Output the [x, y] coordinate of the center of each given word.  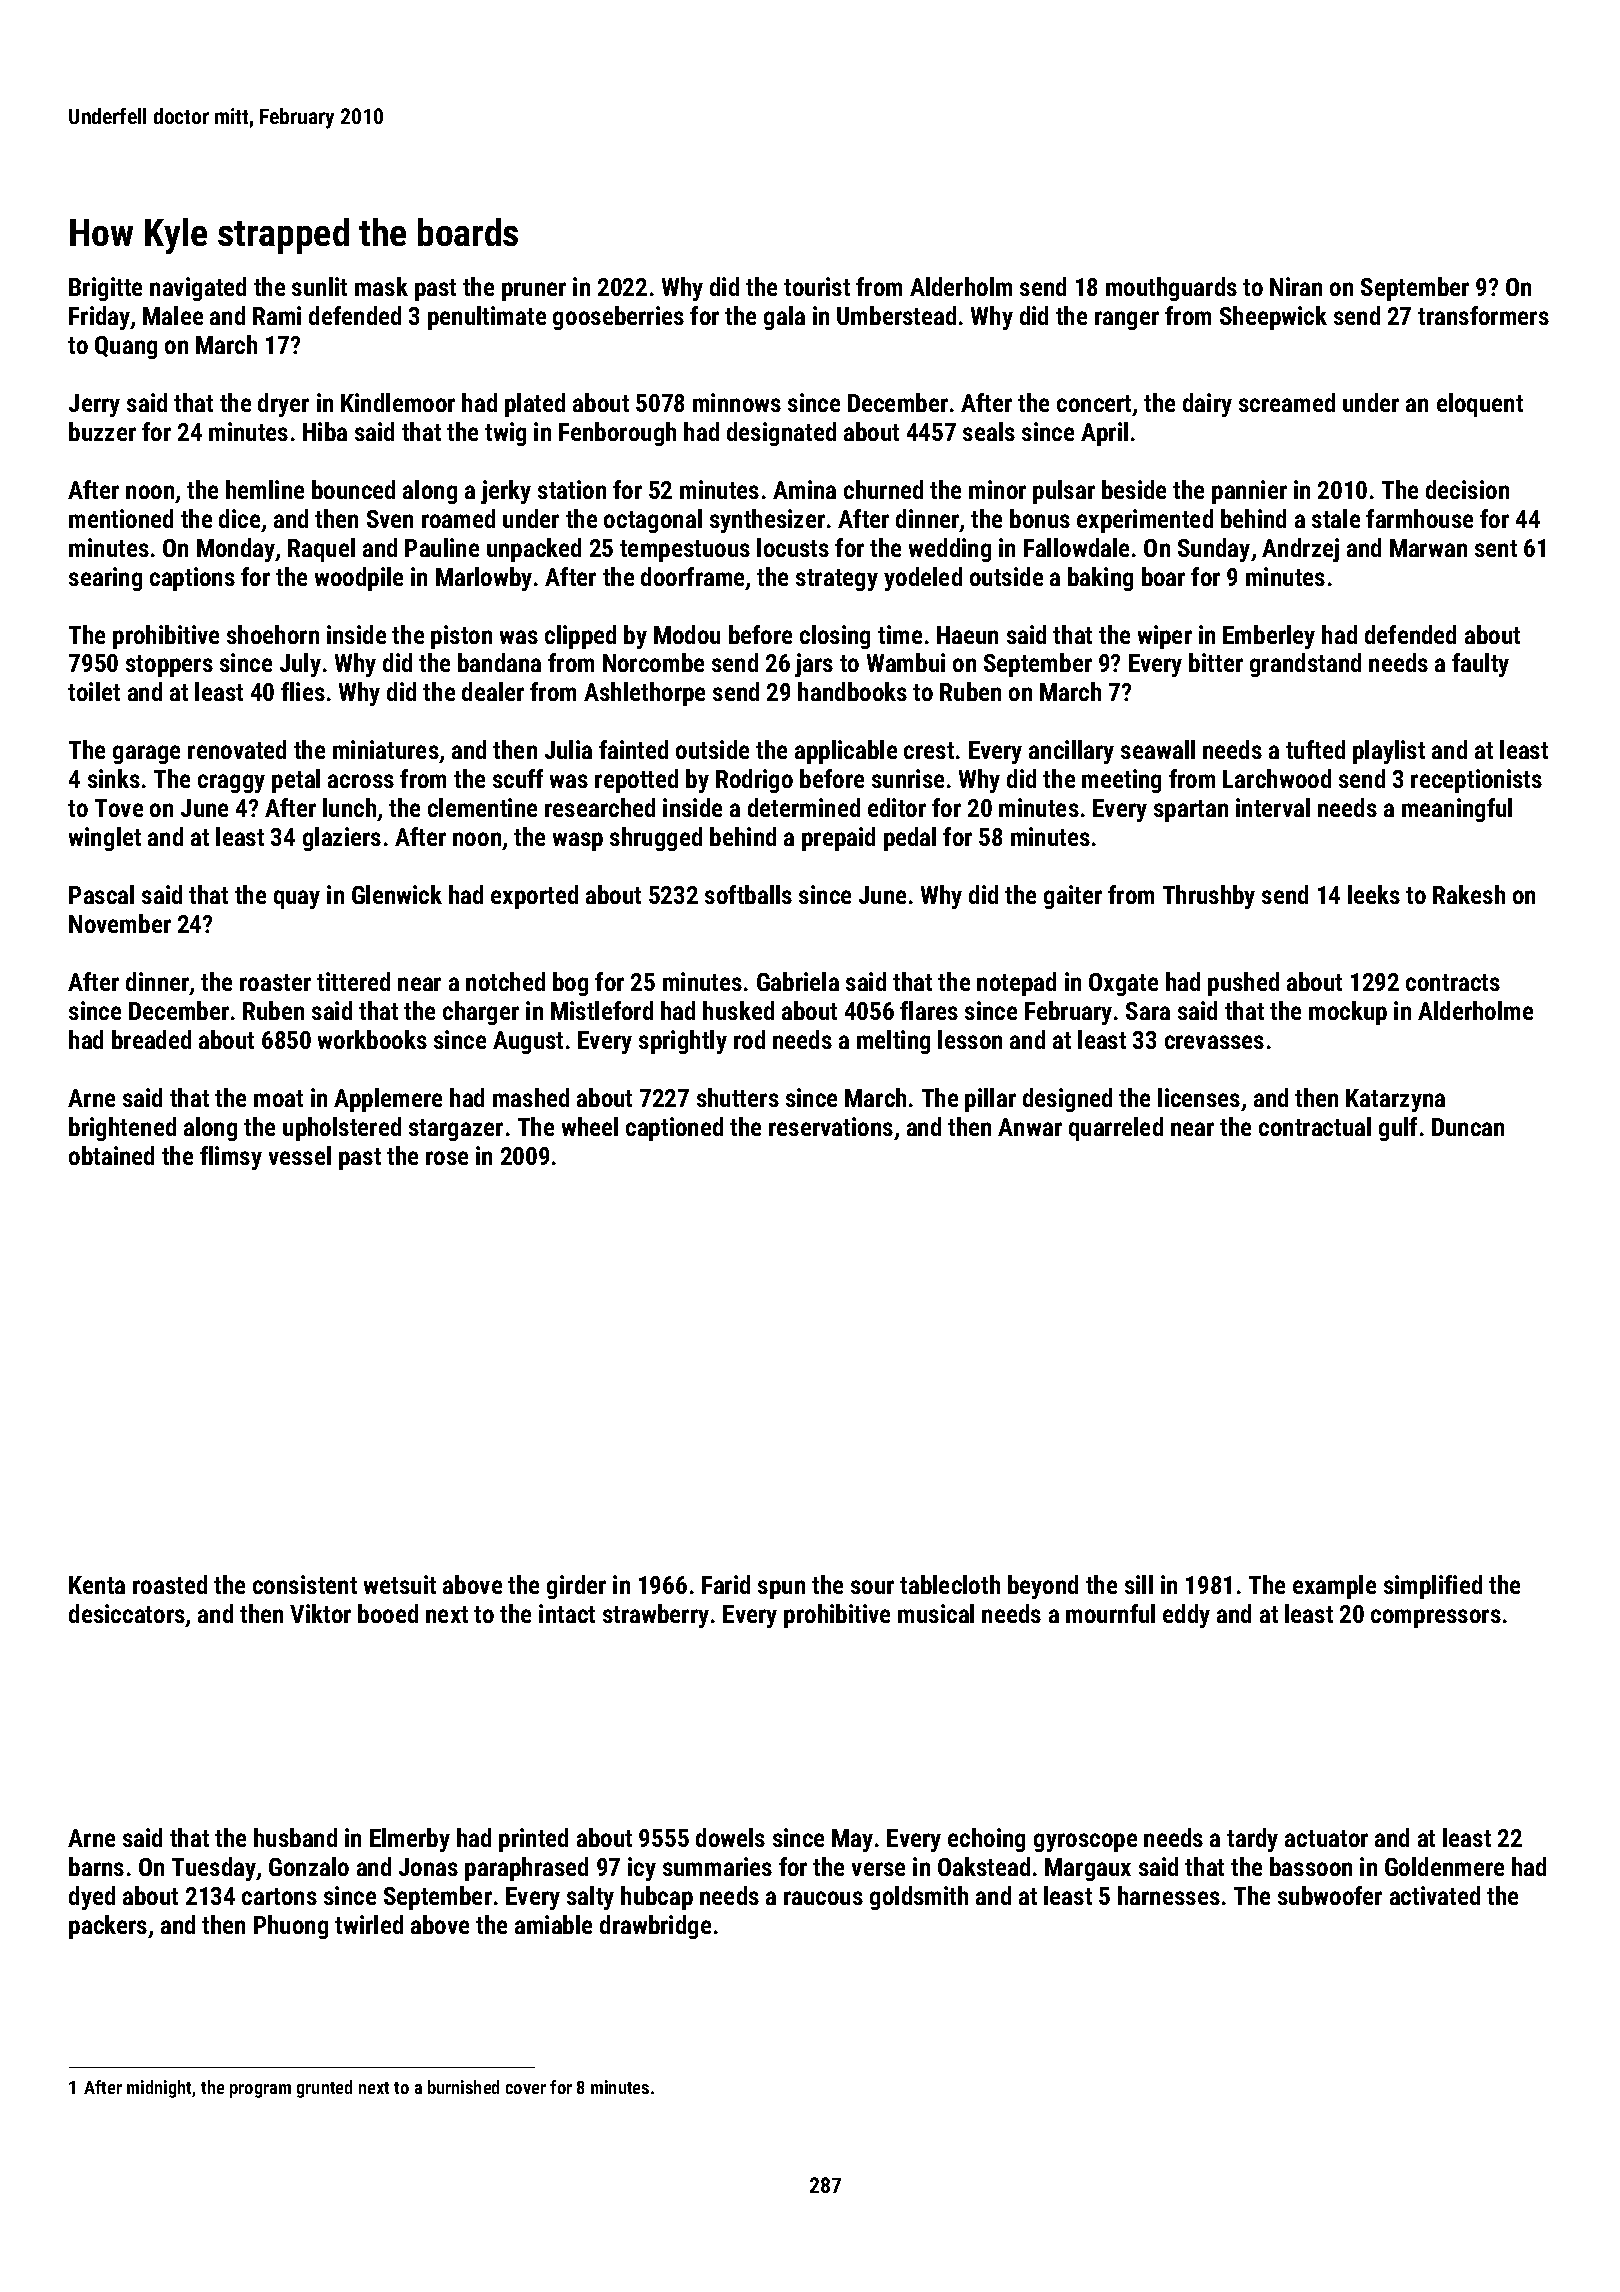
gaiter [1073, 897]
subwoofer [1330, 1895]
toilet [94, 691]
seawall [1158, 749]
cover [526, 2089]
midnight [160, 2089]
